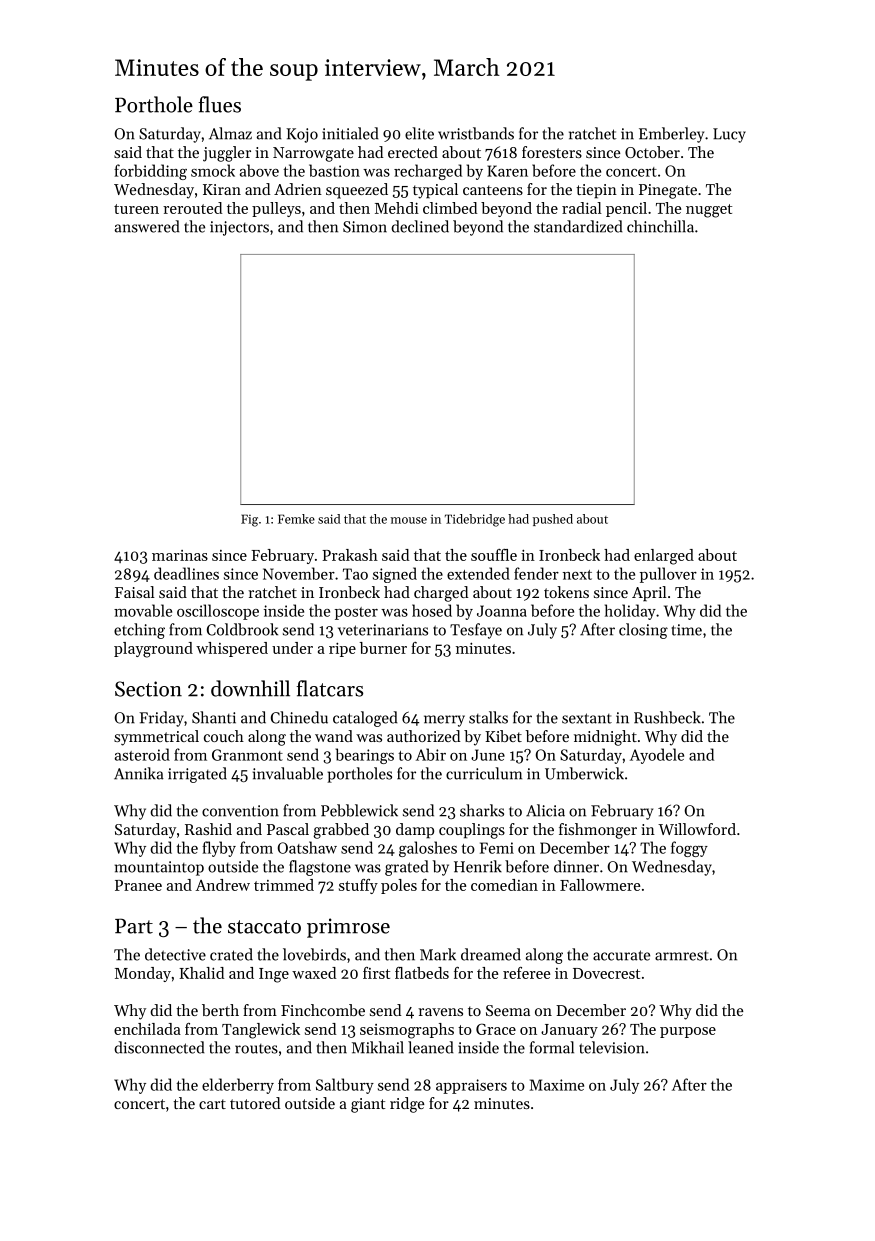 The height and width of the page is (1241, 875). What do you see at coordinates (553, 520) in the page?
I see `pushed` at bounding box center [553, 520].
